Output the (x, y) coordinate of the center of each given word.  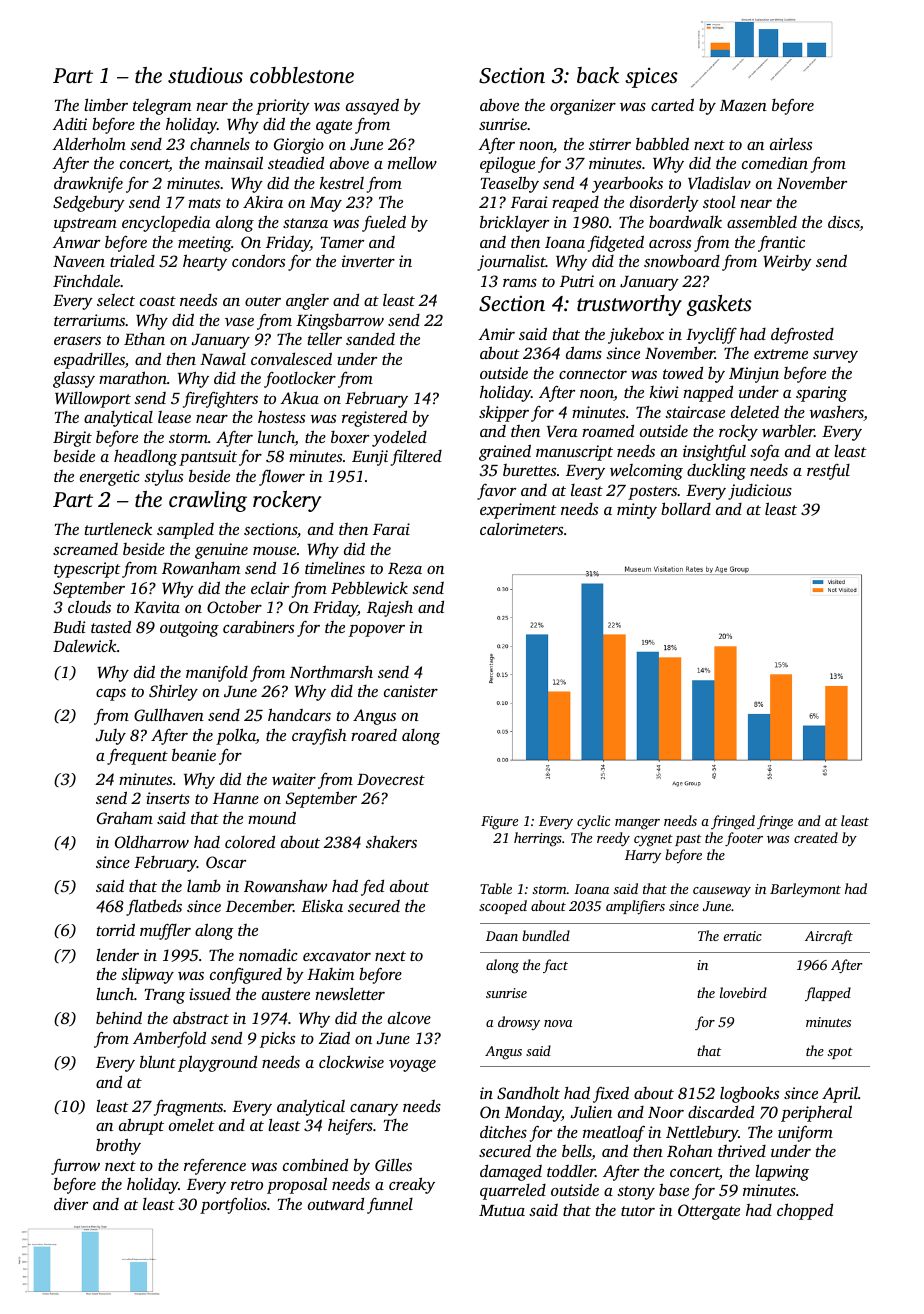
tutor (638, 1211)
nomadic (268, 954)
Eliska (322, 905)
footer (744, 839)
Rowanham (201, 568)
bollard (686, 508)
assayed (372, 106)
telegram (162, 107)
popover (377, 631)
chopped (805, 1211)
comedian (775, 162)
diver (71, 1203)
